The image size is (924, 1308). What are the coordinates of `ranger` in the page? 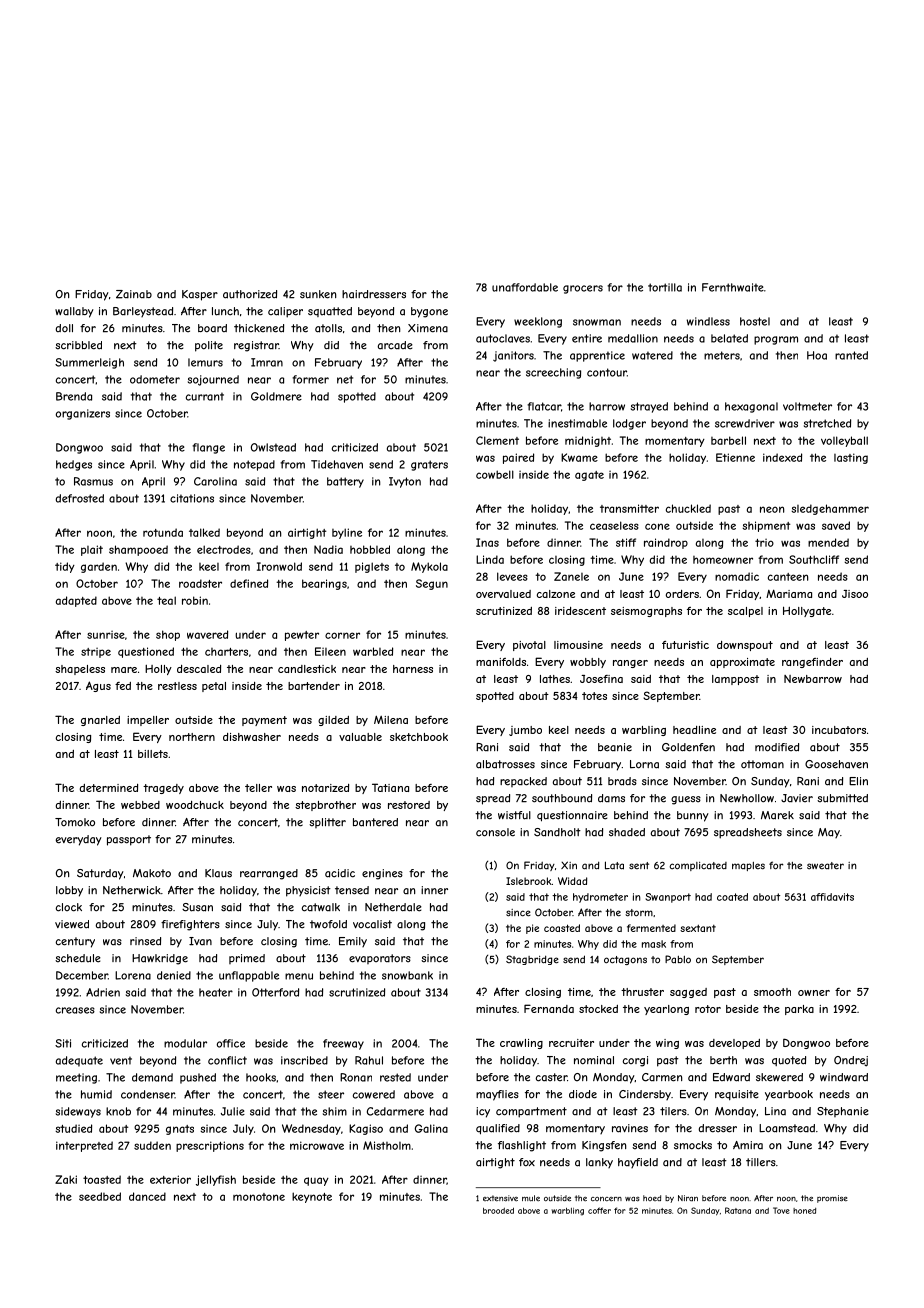 It's located at (630, 664).
